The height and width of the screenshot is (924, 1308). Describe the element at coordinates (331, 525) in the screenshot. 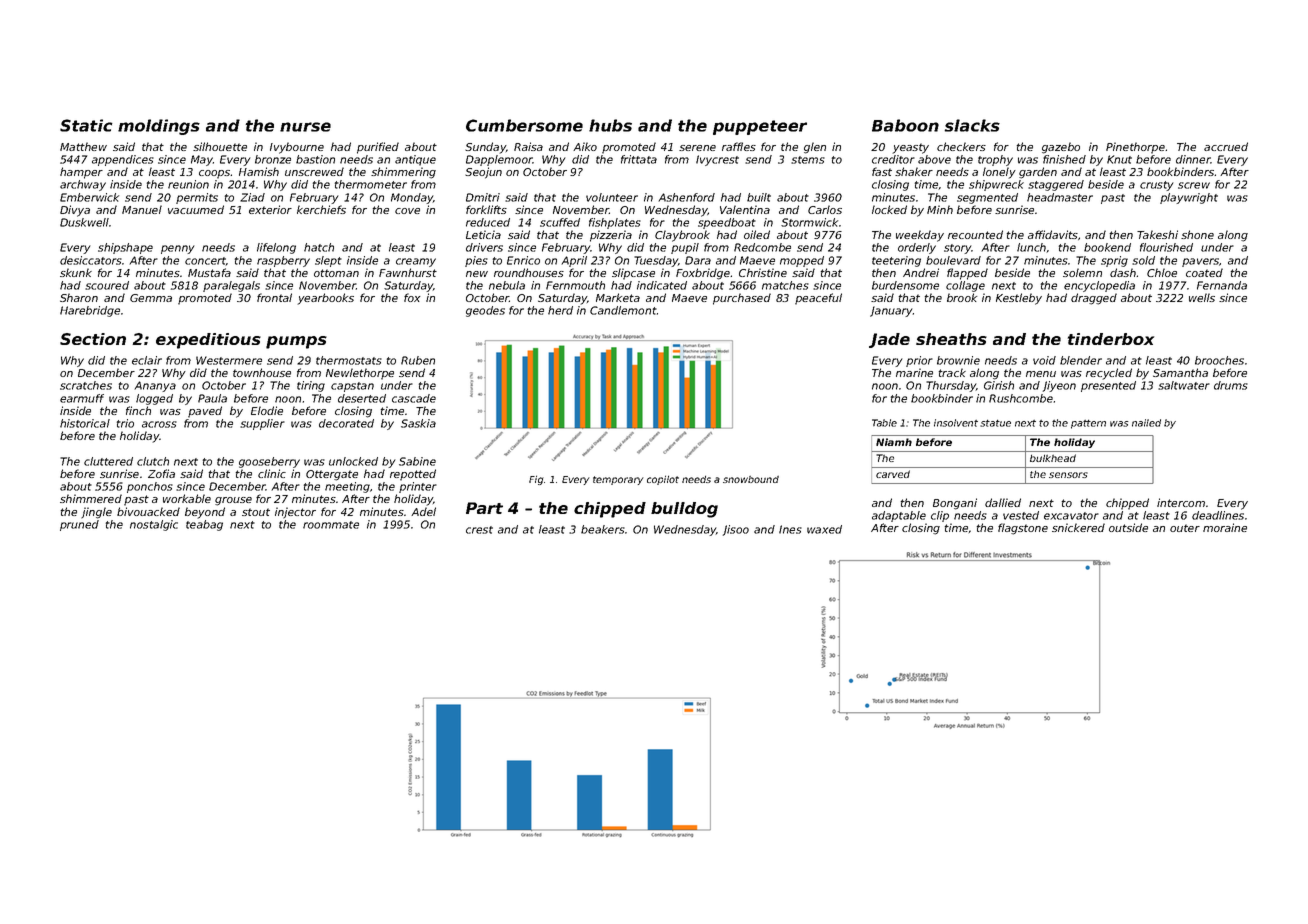

I see `roommate` at that location.
